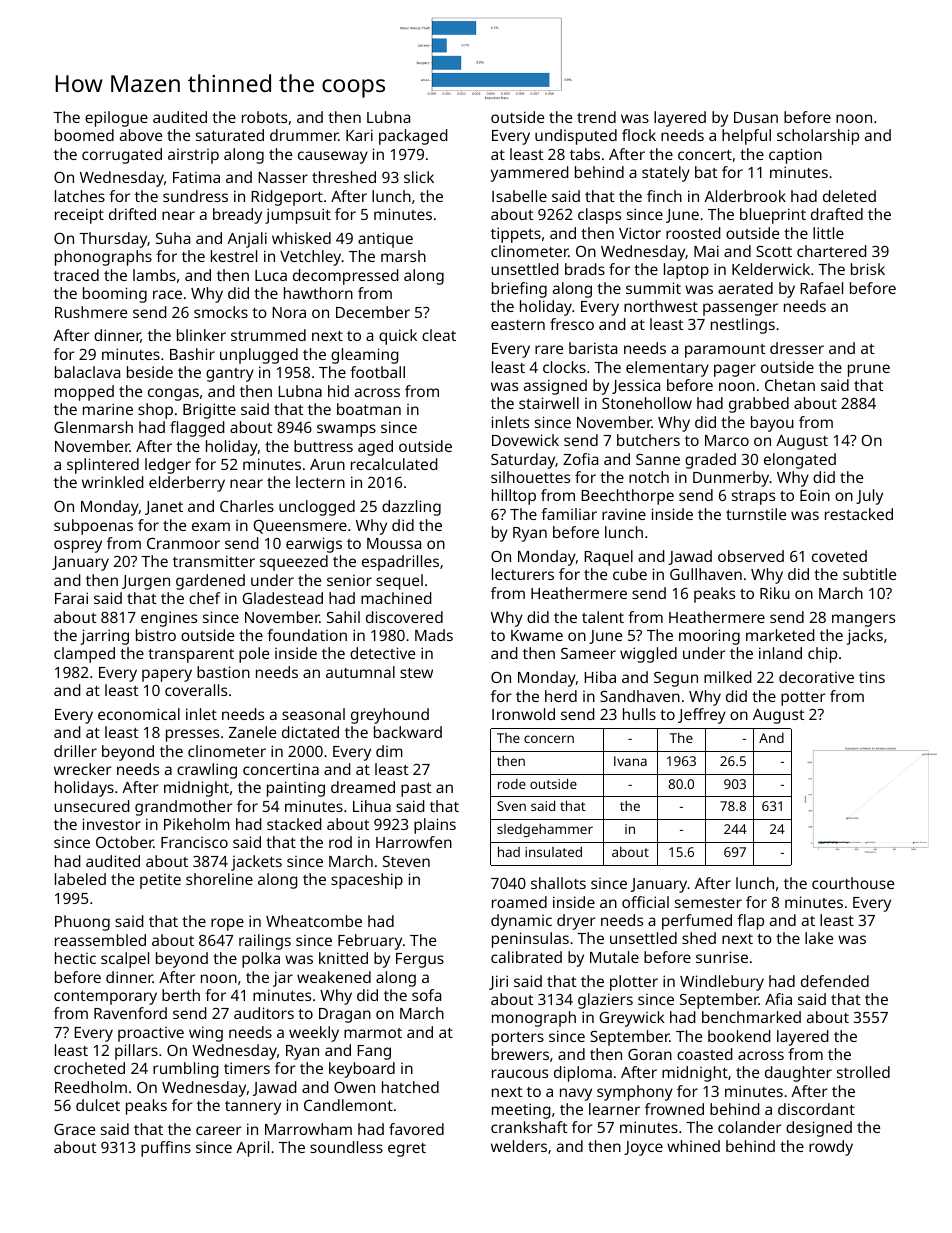  What do you see at coordinates (520, 1073) in the screenshot?
I see `raucous` at bounding box center [520, 1073].
